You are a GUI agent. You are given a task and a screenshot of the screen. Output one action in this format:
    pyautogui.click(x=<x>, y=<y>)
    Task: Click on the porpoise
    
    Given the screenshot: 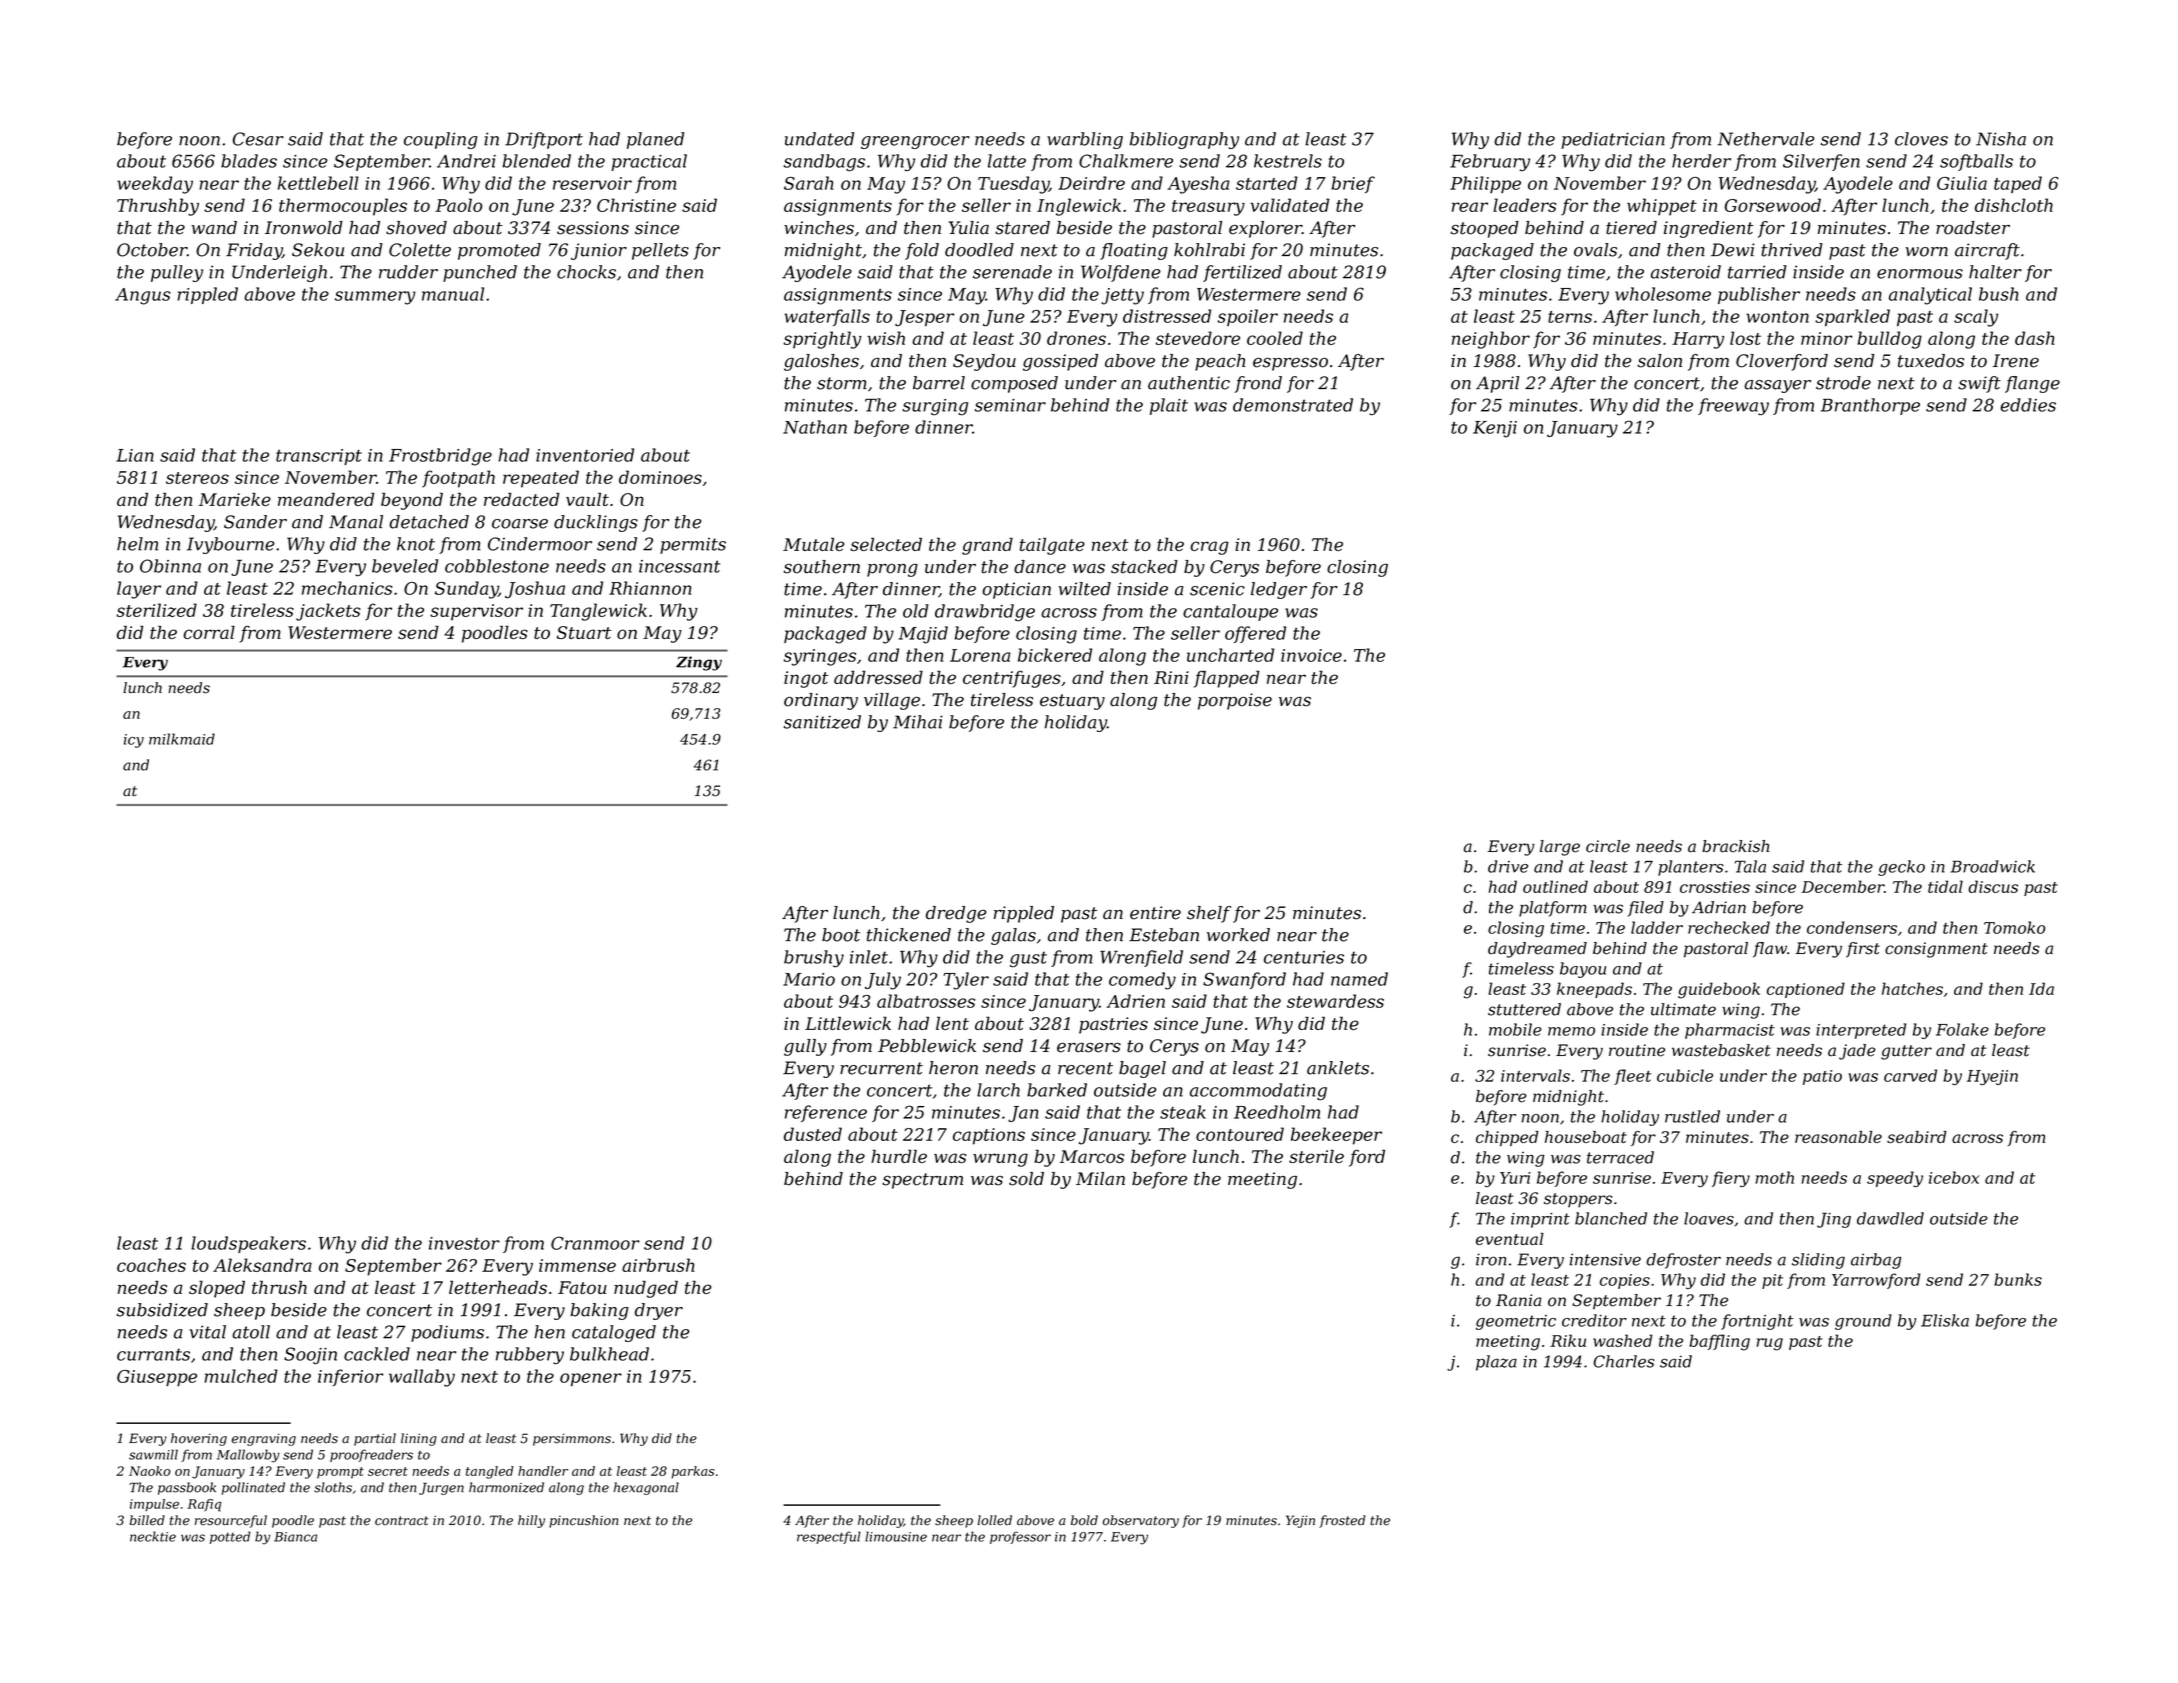 What is the action you would take?
    pyautogui.click(x=1235, y=701)
